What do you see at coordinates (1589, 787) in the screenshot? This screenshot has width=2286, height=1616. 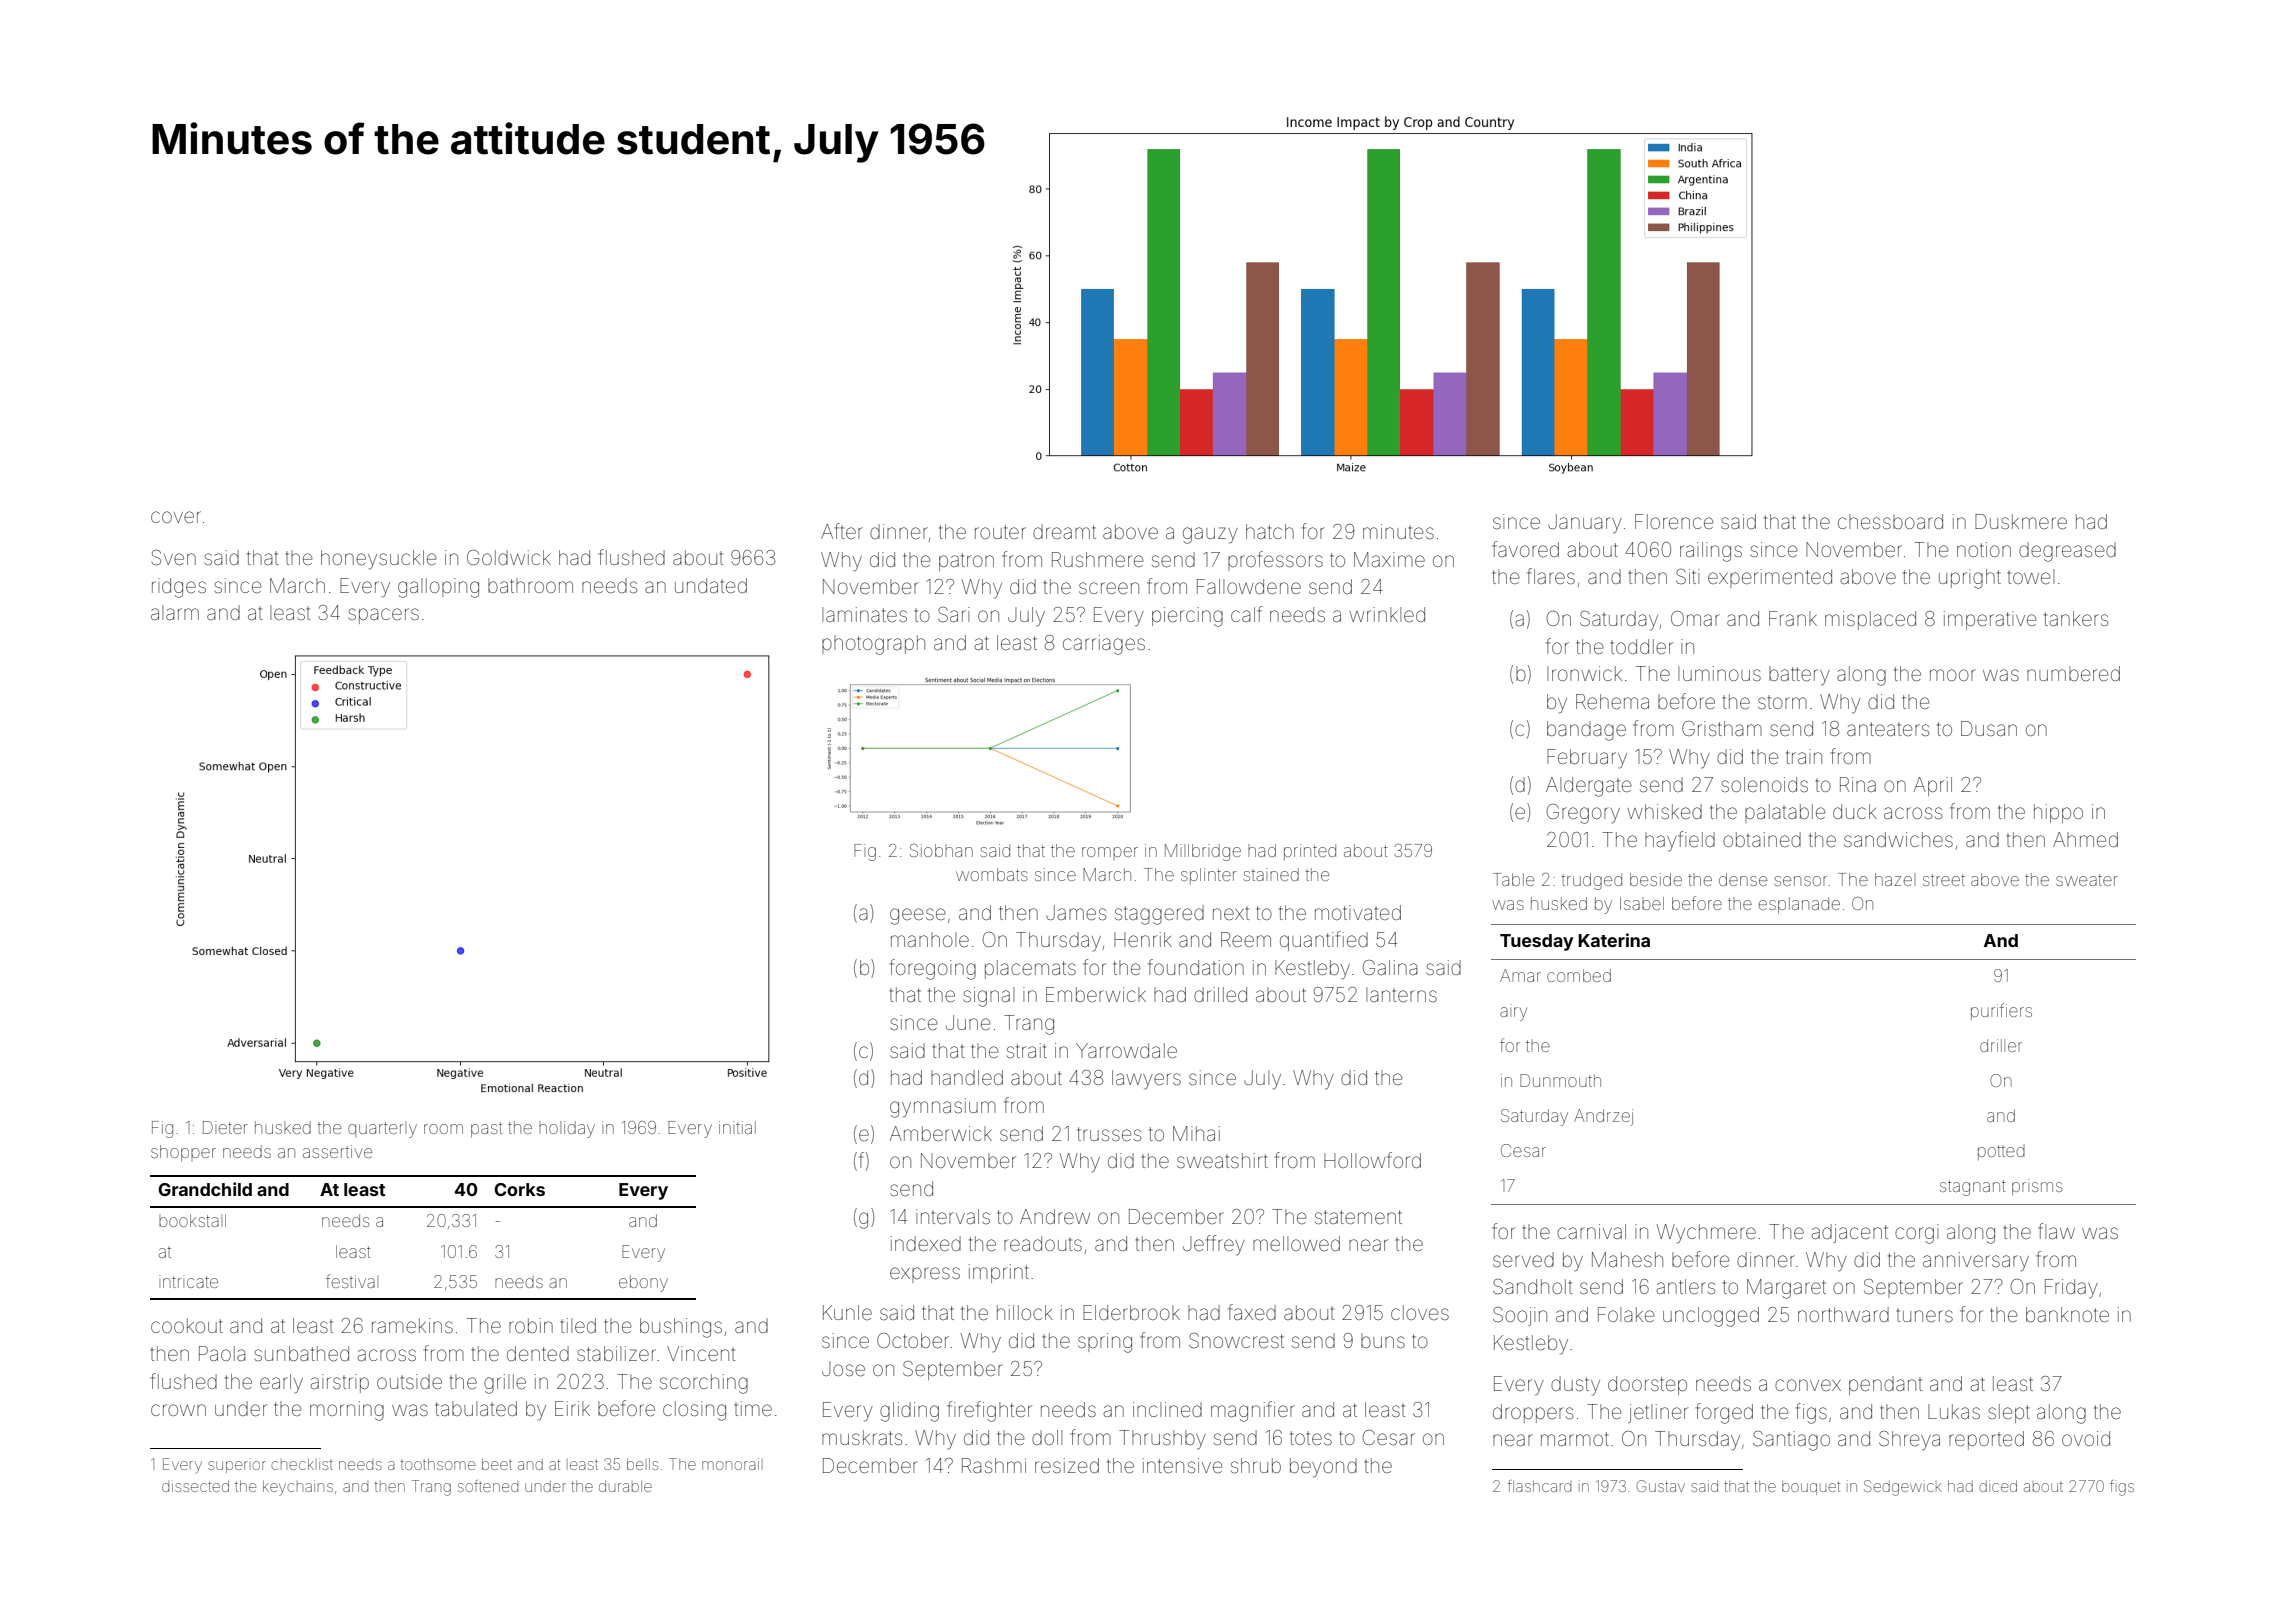 I see `Aldergate` at bounding box center [1589, 787].
